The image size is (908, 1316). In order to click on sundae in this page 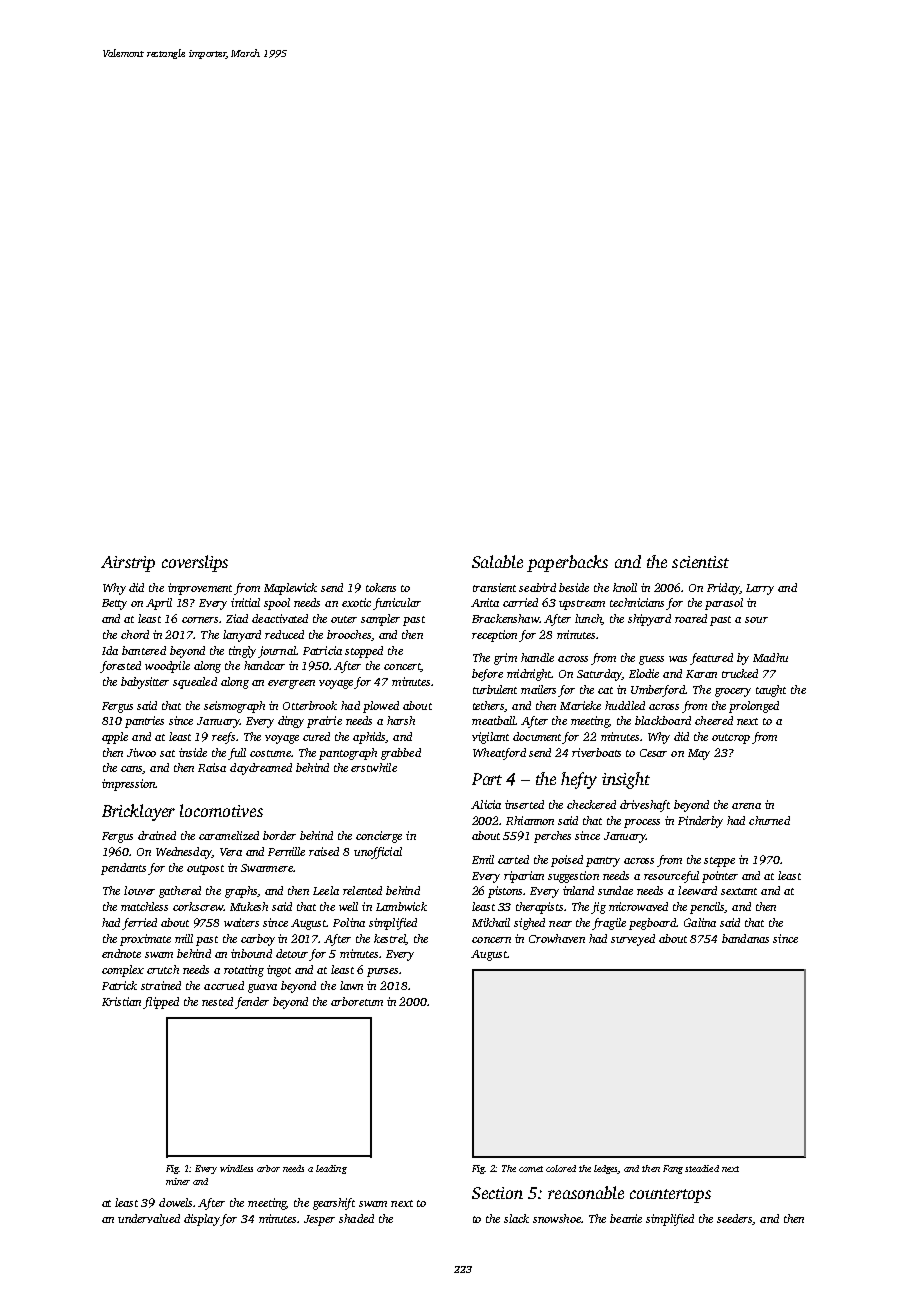, I will do `click(615, 890)`.
